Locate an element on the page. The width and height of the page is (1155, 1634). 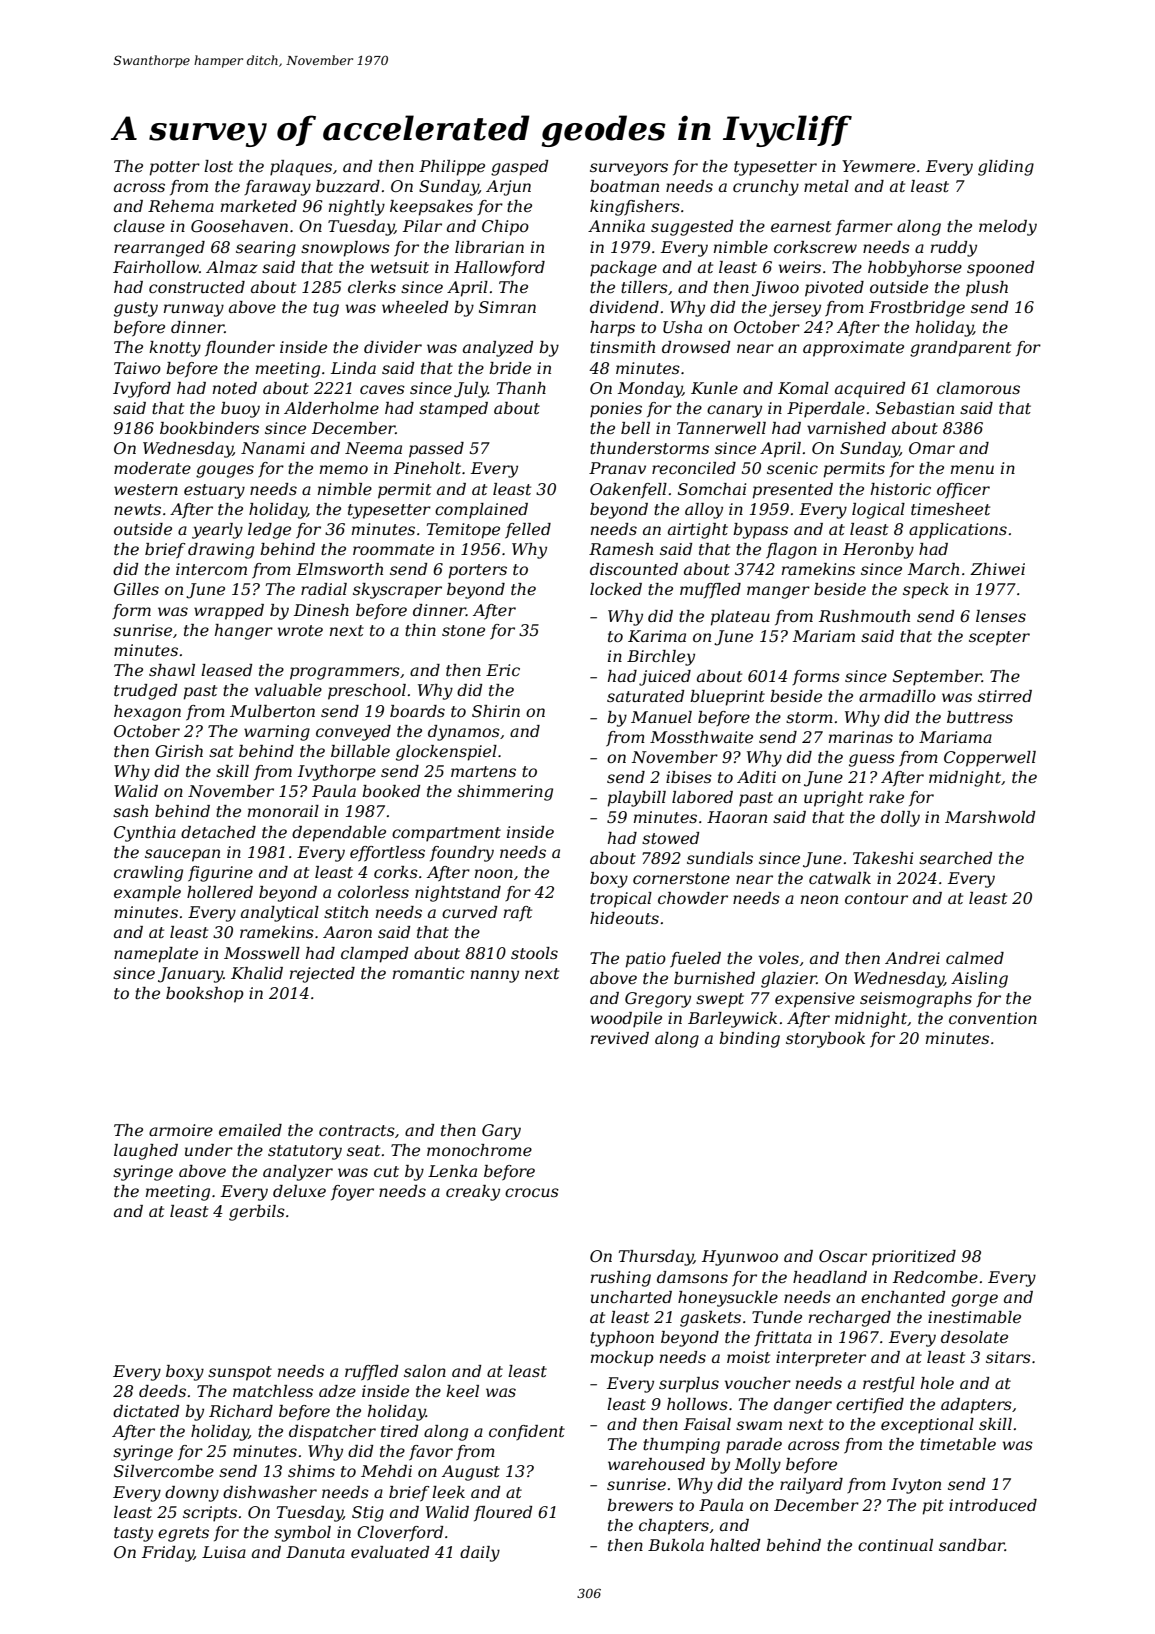
noon is located at coordinates (494, 873).
